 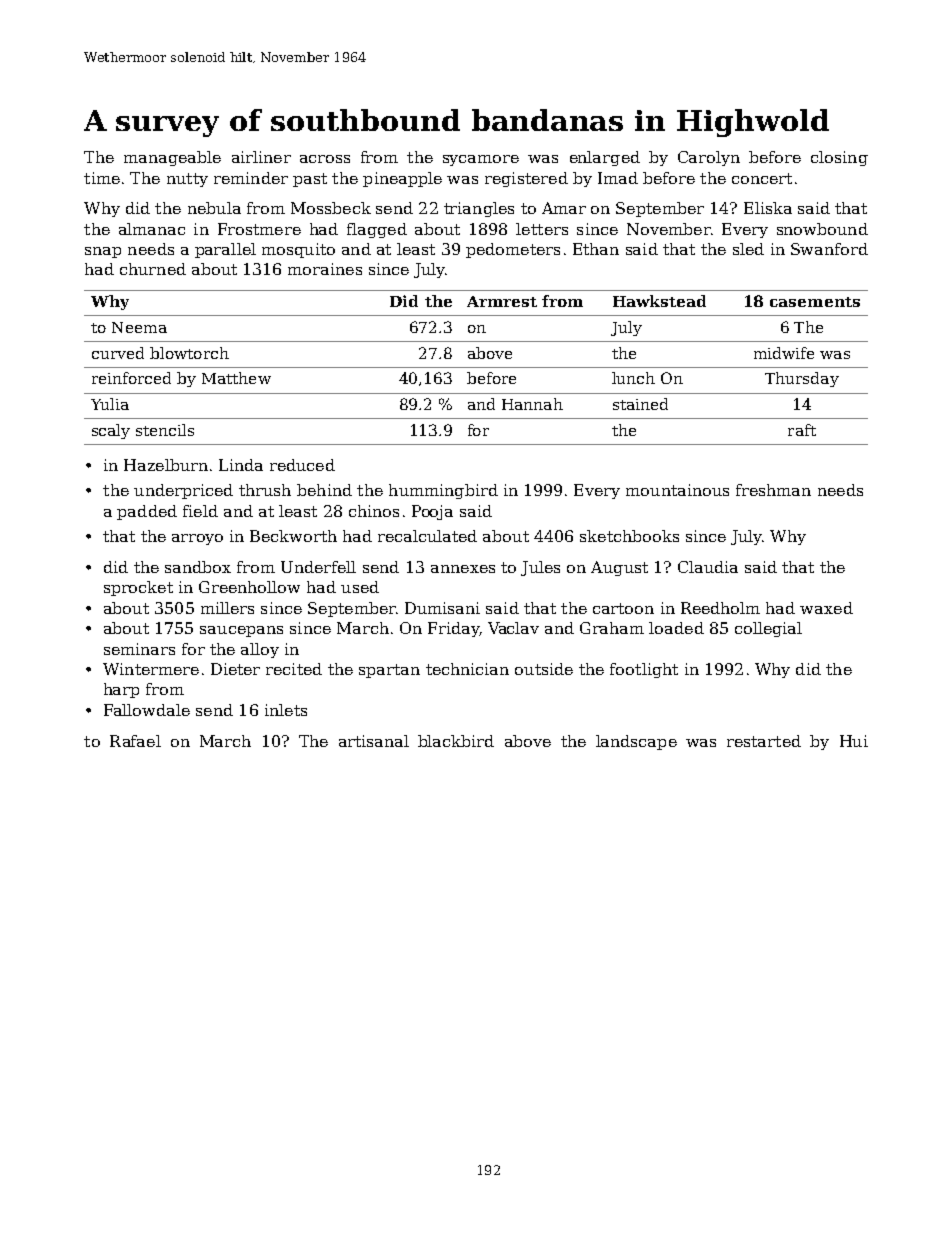 I want to click on Swanford, so click(x=829, y=249).
